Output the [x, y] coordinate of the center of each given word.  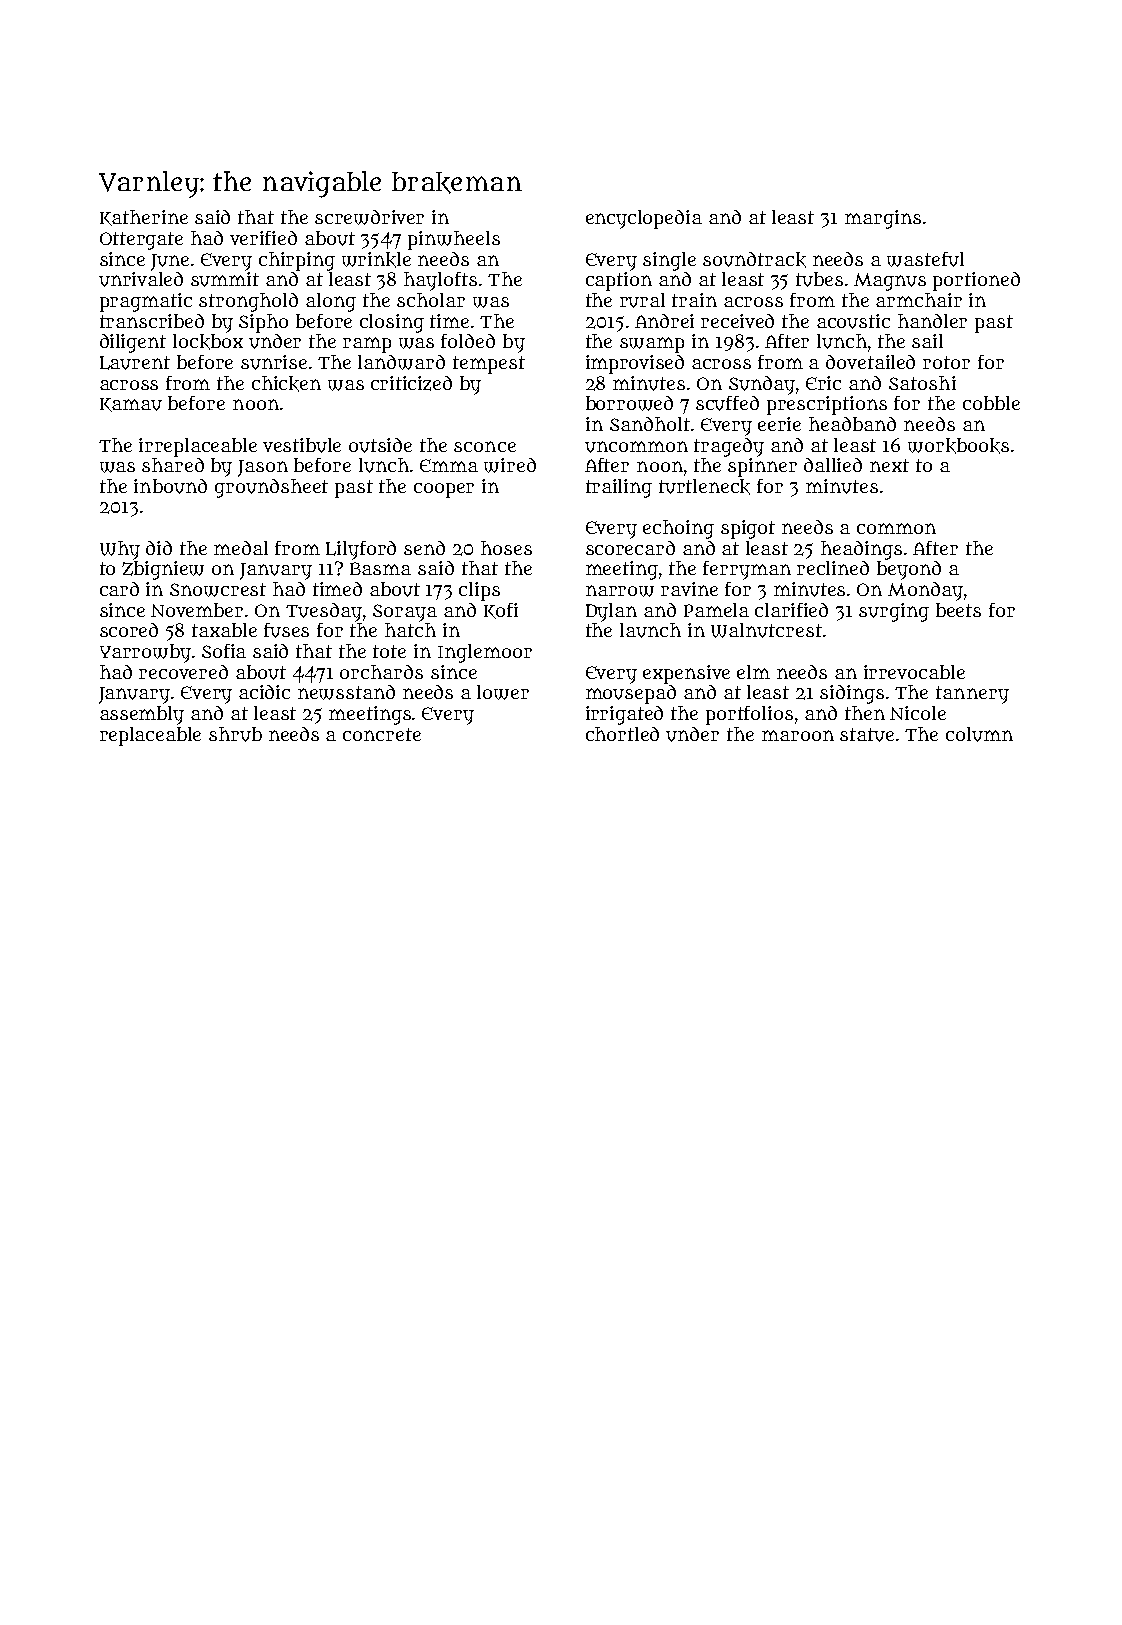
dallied [833, 465]
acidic [264, 692]
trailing [619, 488]
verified [263, 238]
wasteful [925, 259]
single [669, 261]
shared [173, 465]
